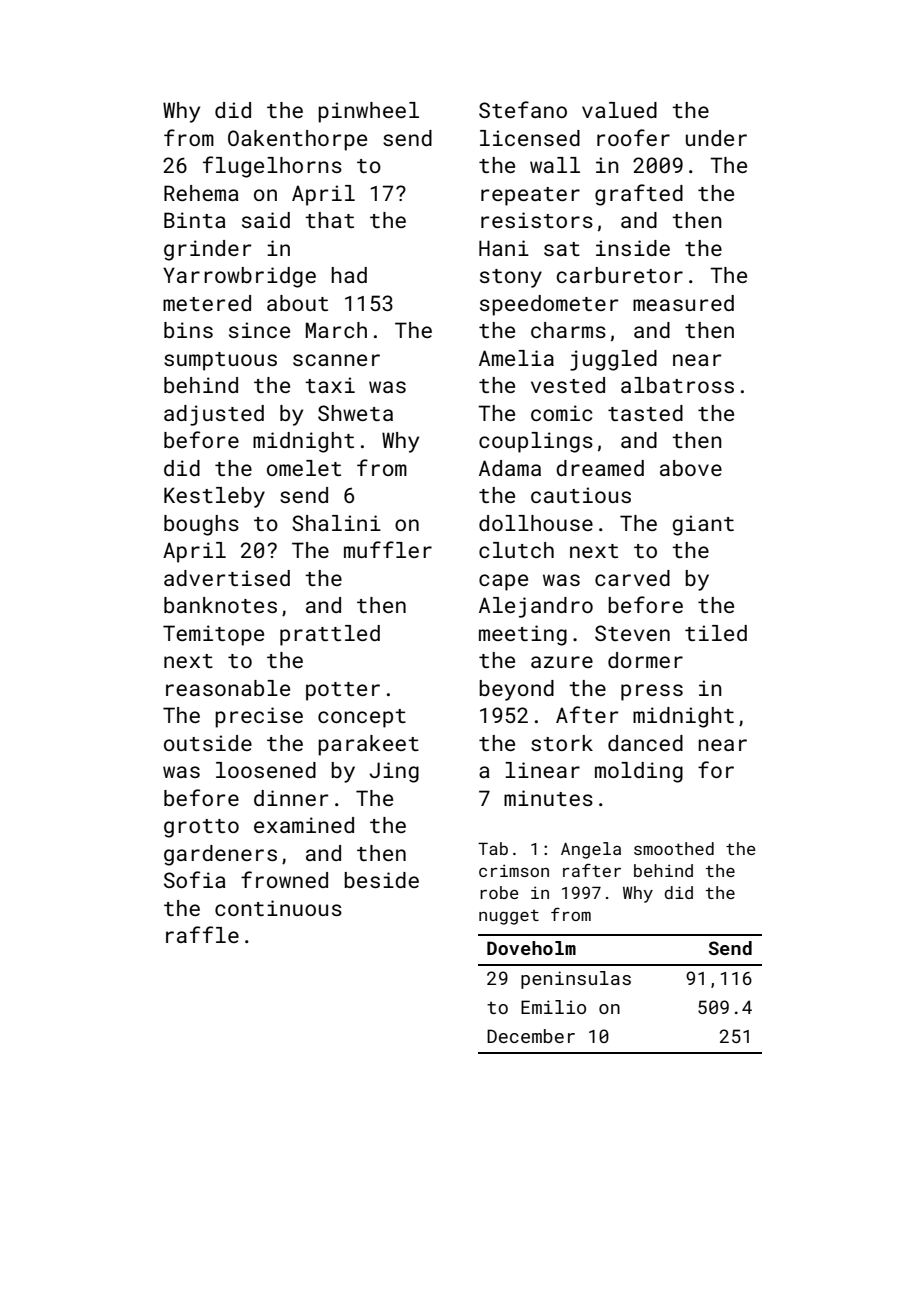 Image resolution: width=924 pixels, height=1311 pixels. What do you see at coordinates (536, 523) in the image?
I see `dollhouse` at bounding box center [536, 523].
